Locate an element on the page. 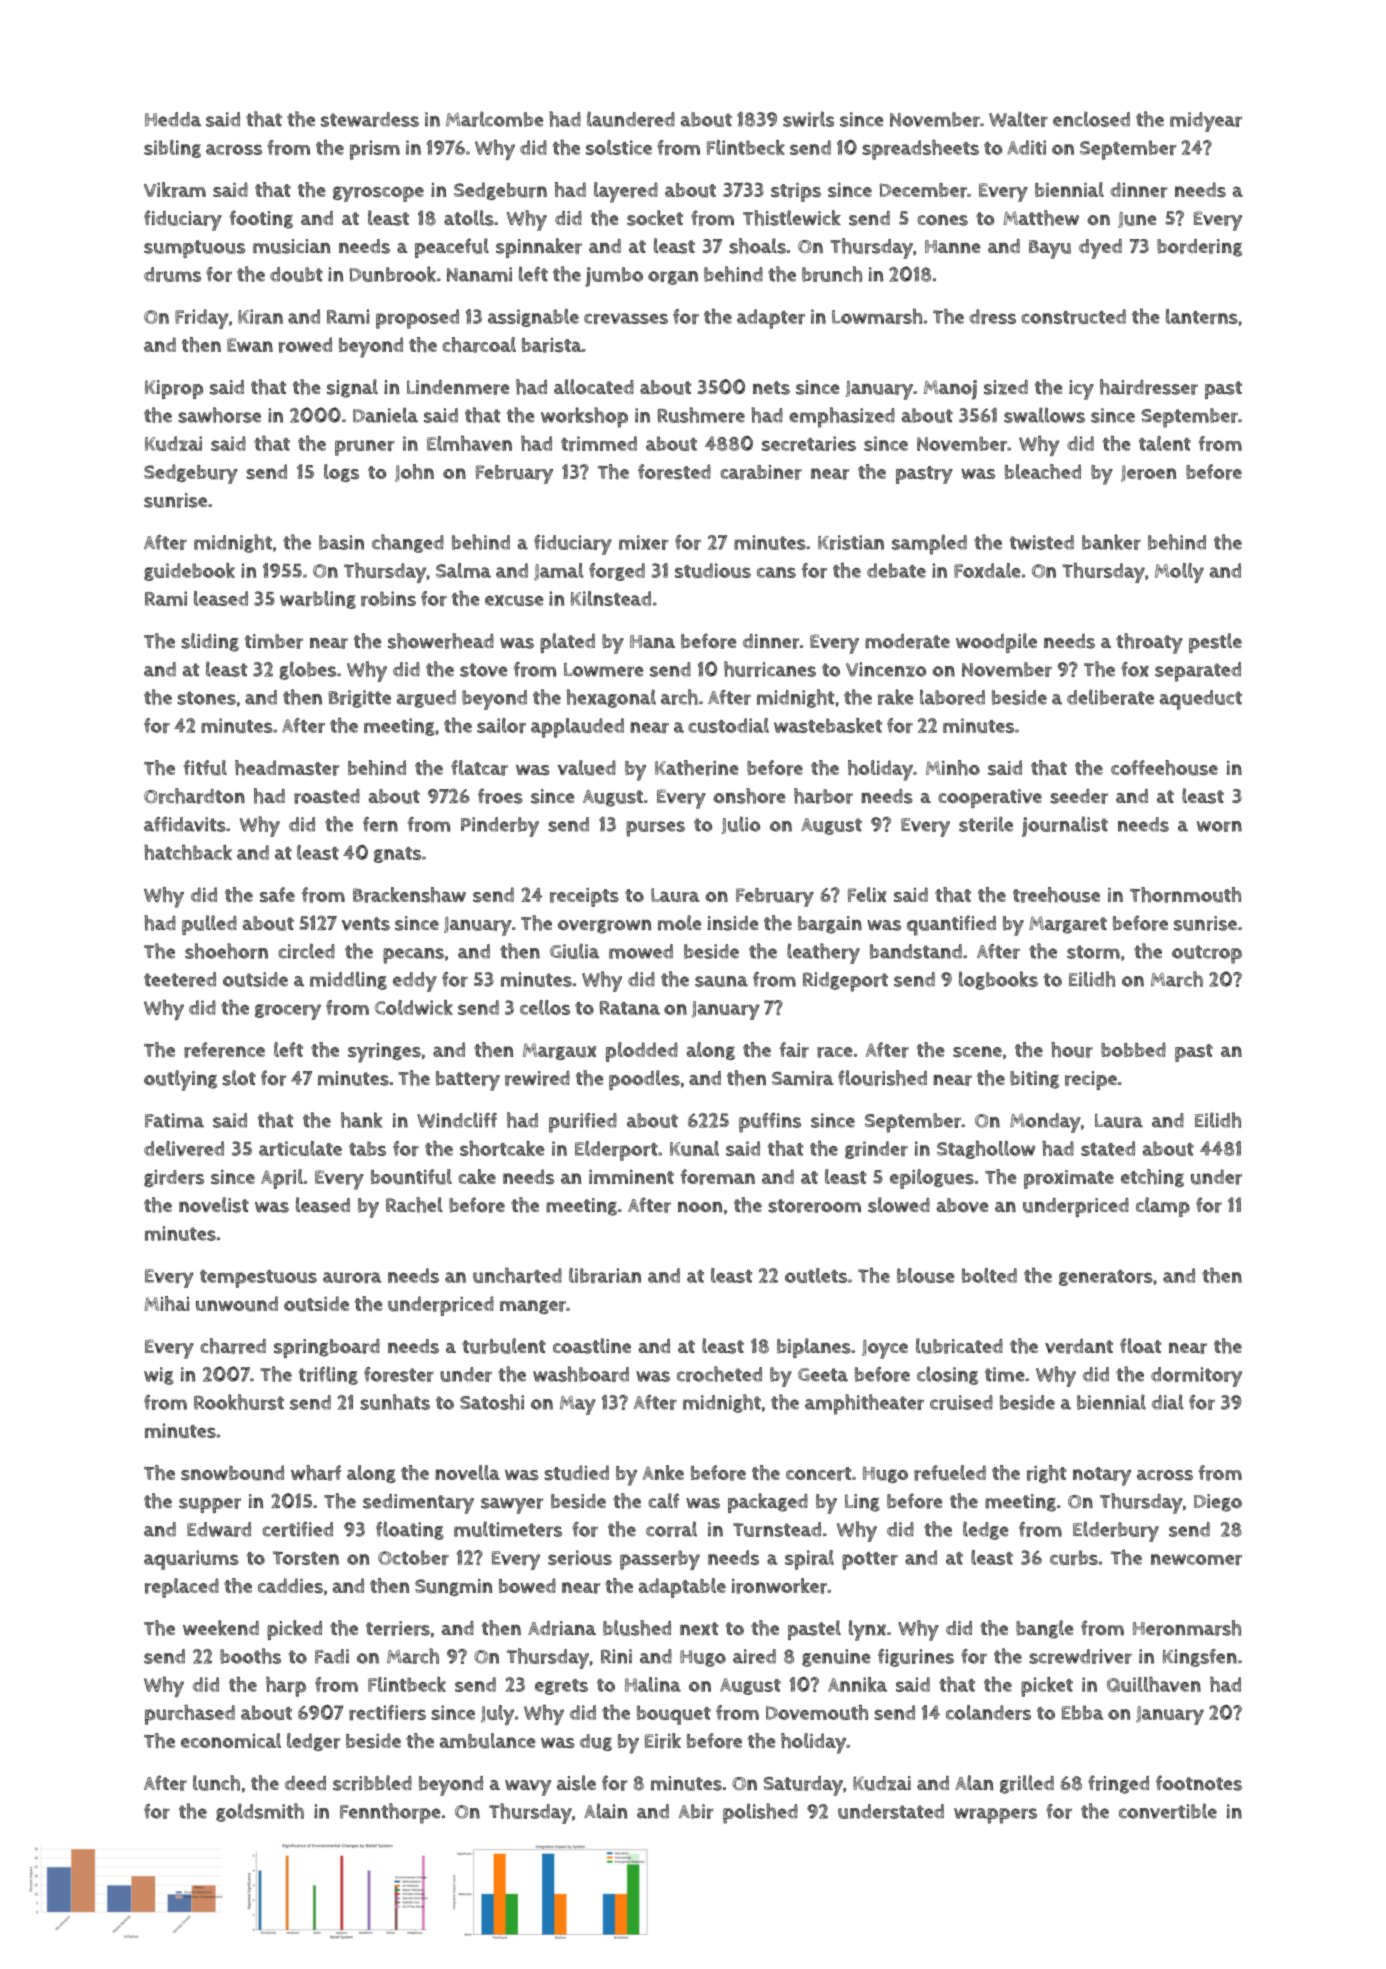 This image has width=1386, height=1969. fair is located at coordinates (794, 1050).
